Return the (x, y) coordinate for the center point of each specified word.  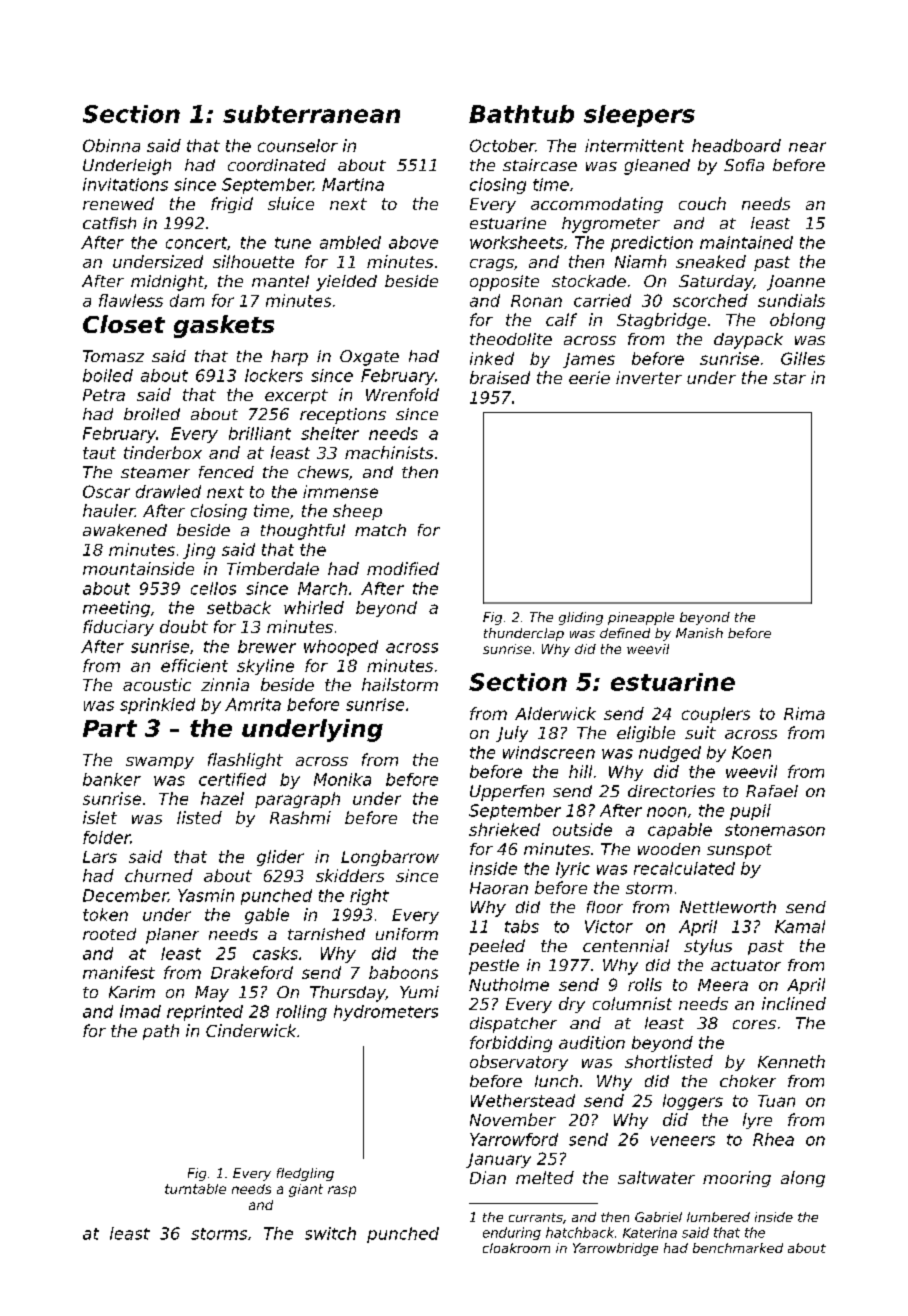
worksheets (516, 242)
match (380, 530)
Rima (804, 713)
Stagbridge (661, 321)
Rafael (772, 791)
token (105, 914)
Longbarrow (390, 858)
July (512, 734)
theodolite (511, 339)
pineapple (641, 618)
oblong (797, 321)
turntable (195, 1189)
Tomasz (113, 356)
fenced (226, 472)
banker (112, 779)
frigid (232, 205)
